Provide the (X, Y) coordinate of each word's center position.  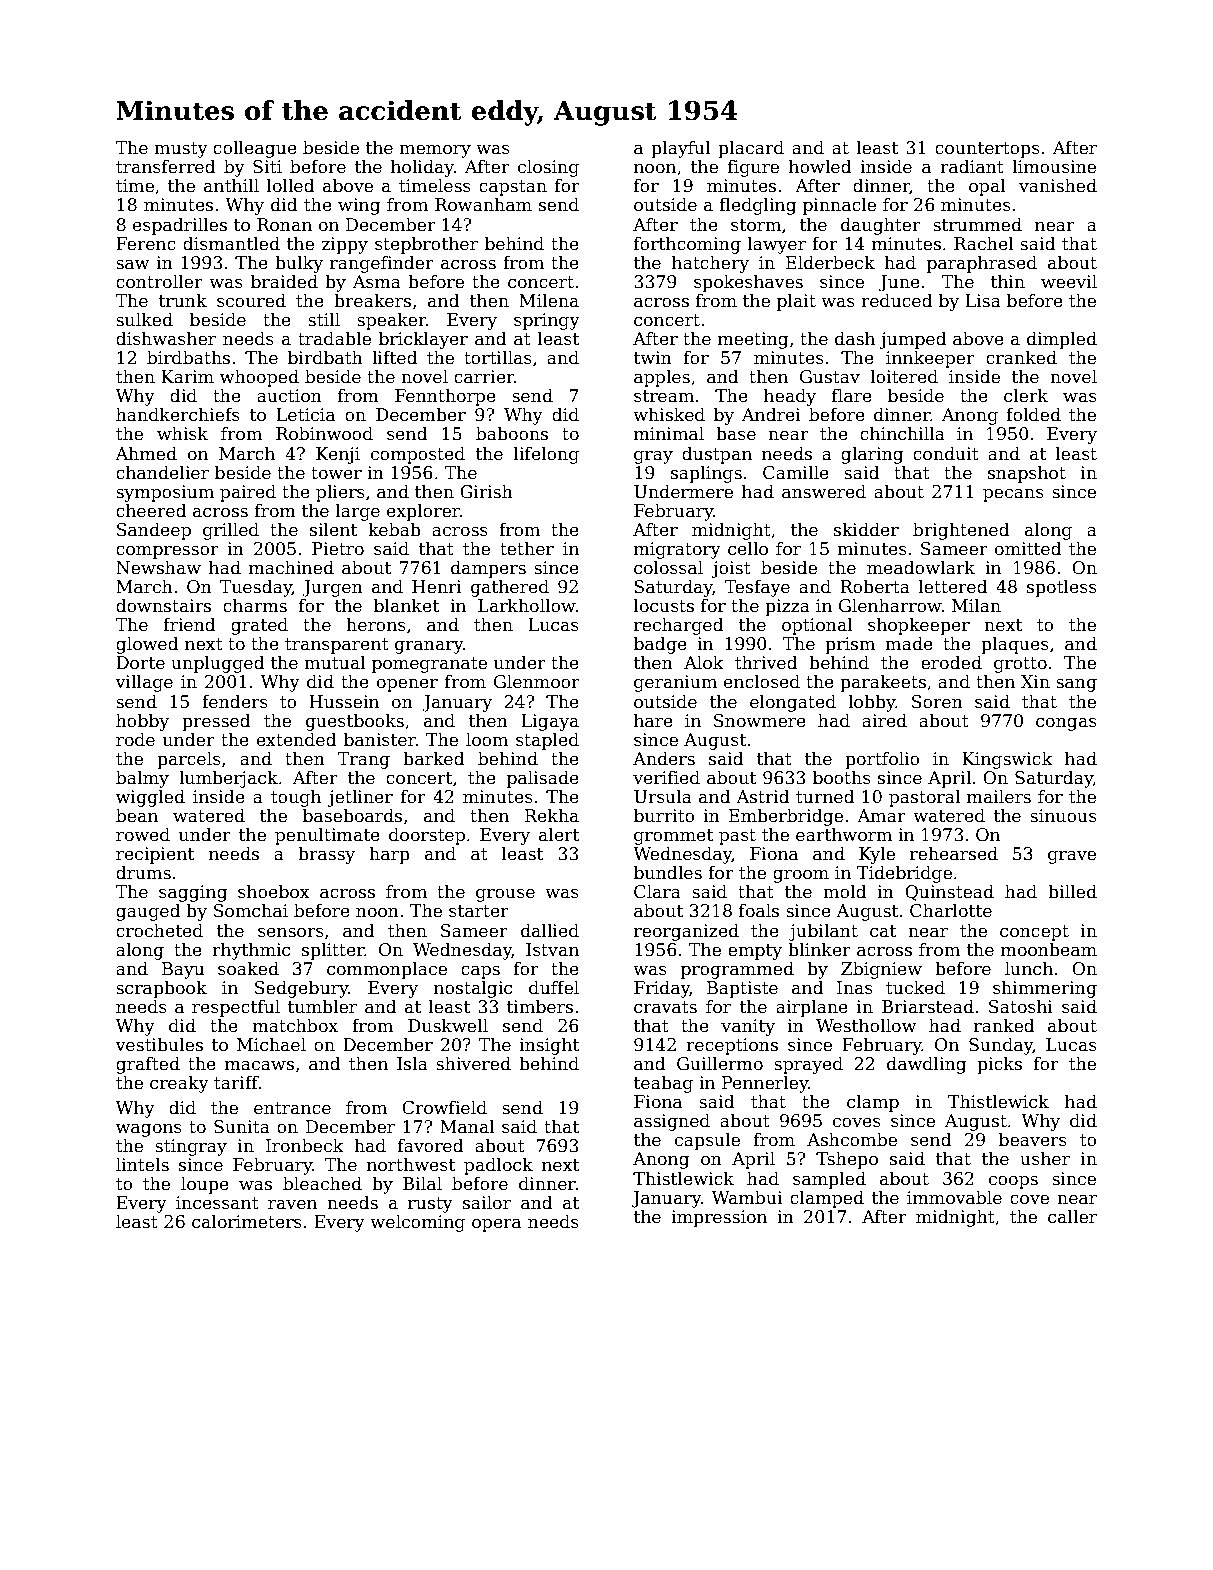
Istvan (552, 950)
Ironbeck (305, 1145)
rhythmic (251, 951)
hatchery (710, 264)
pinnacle (839, 206)
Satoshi (1021, 1006)
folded (1033, 414)
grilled (231, 531)
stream (664, 396)
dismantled (231, 243)
